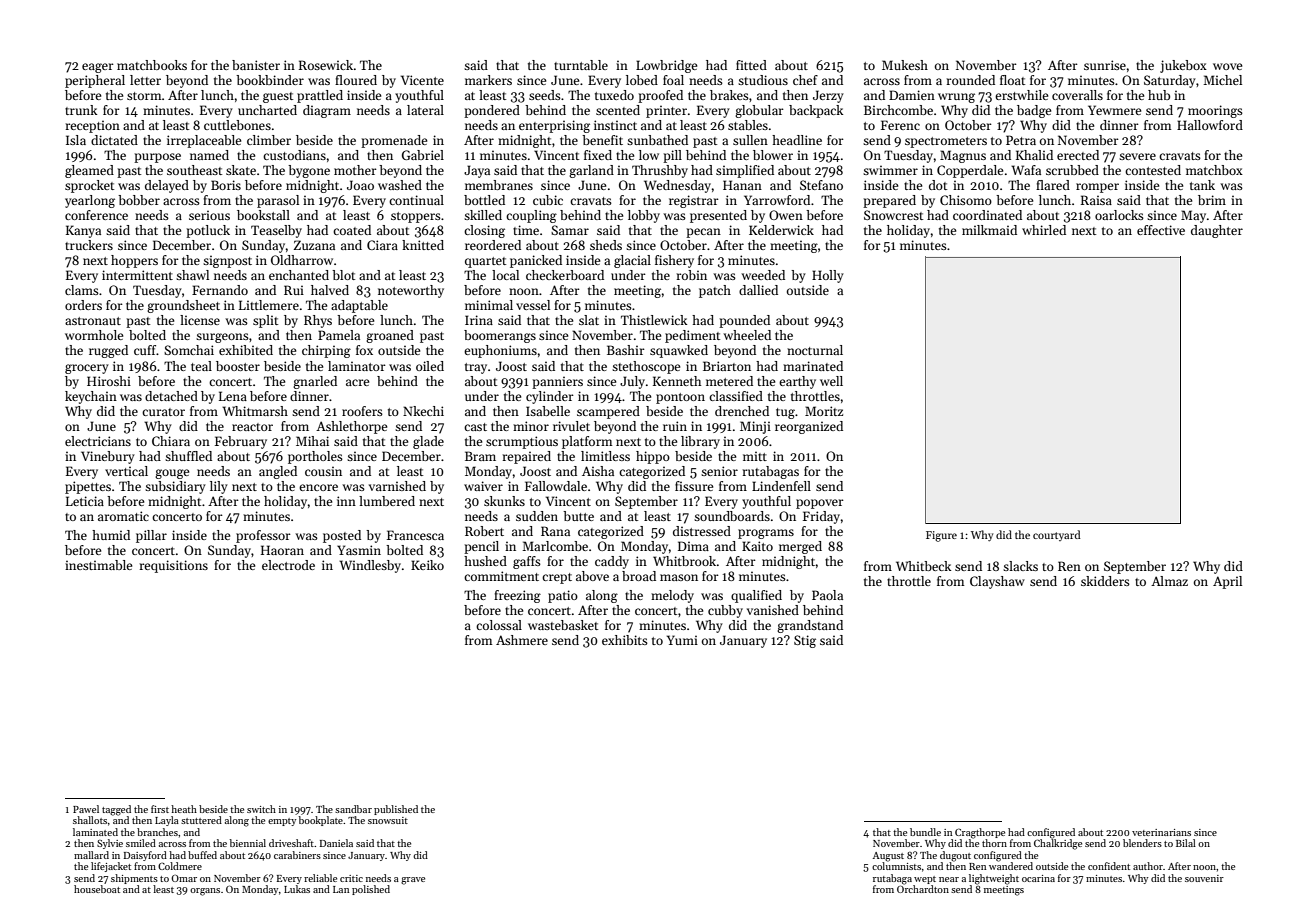 The height and width of the screenshot is (924, 1308). I want to click on organs, so click(205, 892).
